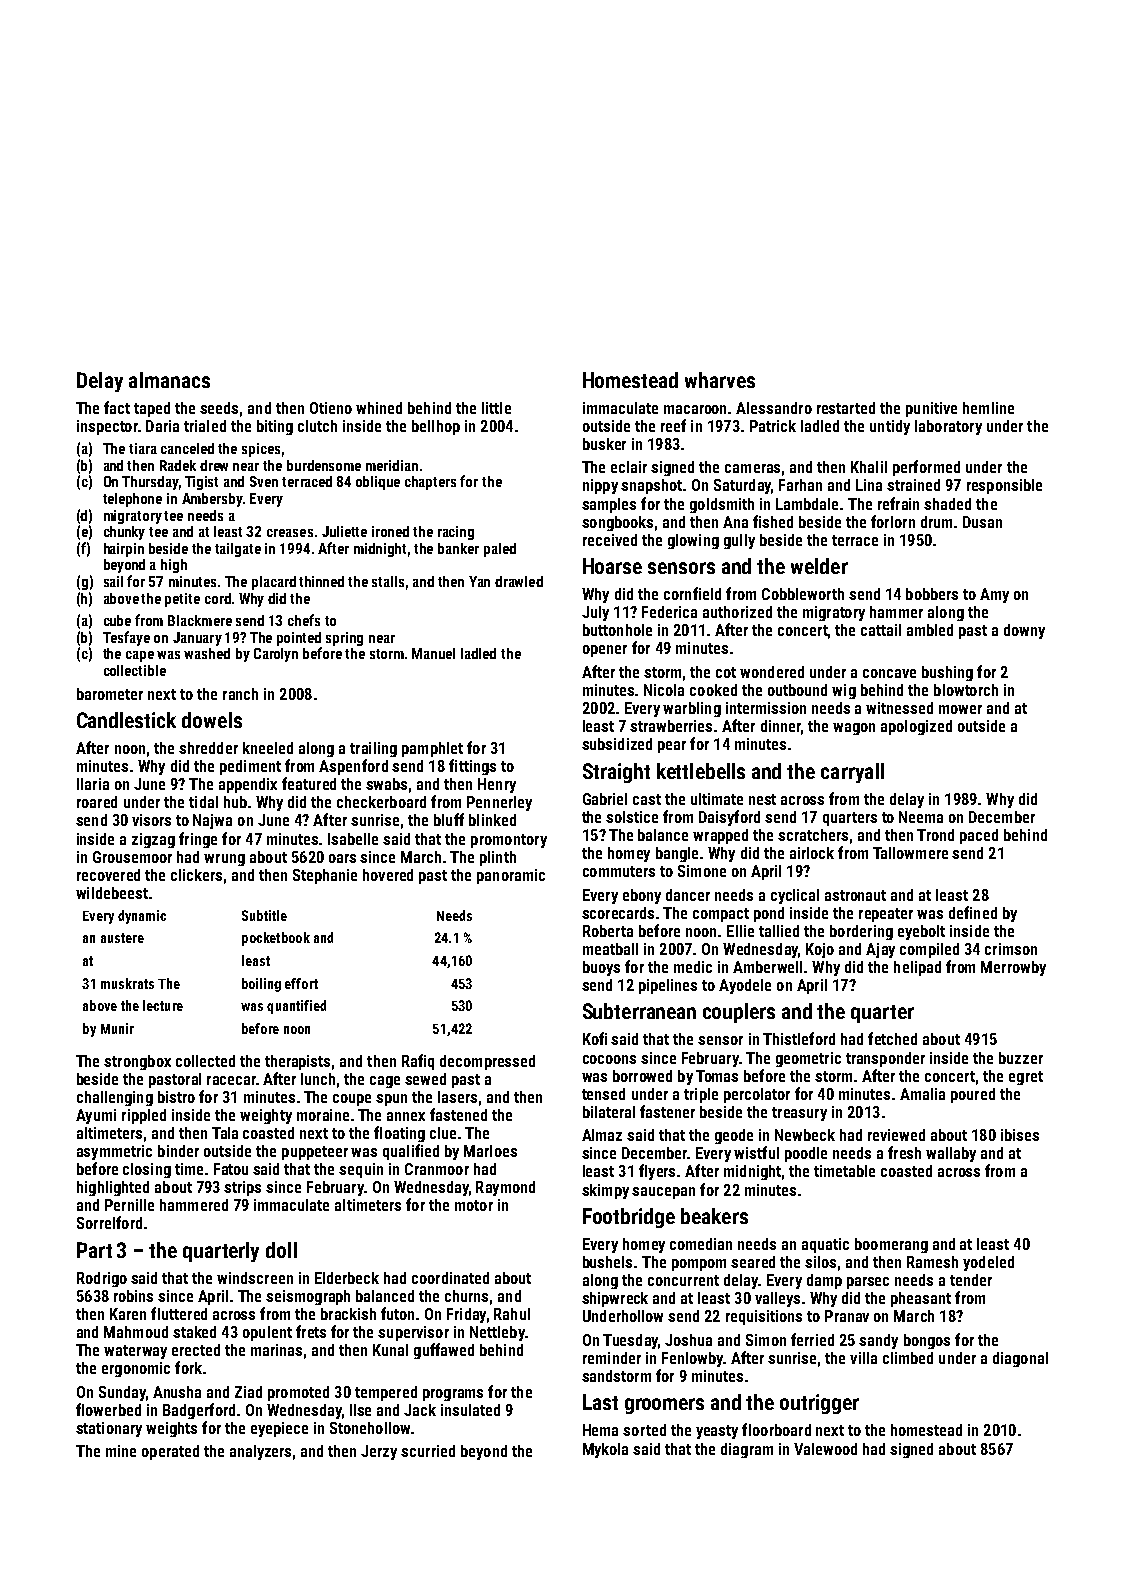  What do you see at coordinates (169, 380) in the page?
I see `almanacs` at bounding box center [169, 380].
